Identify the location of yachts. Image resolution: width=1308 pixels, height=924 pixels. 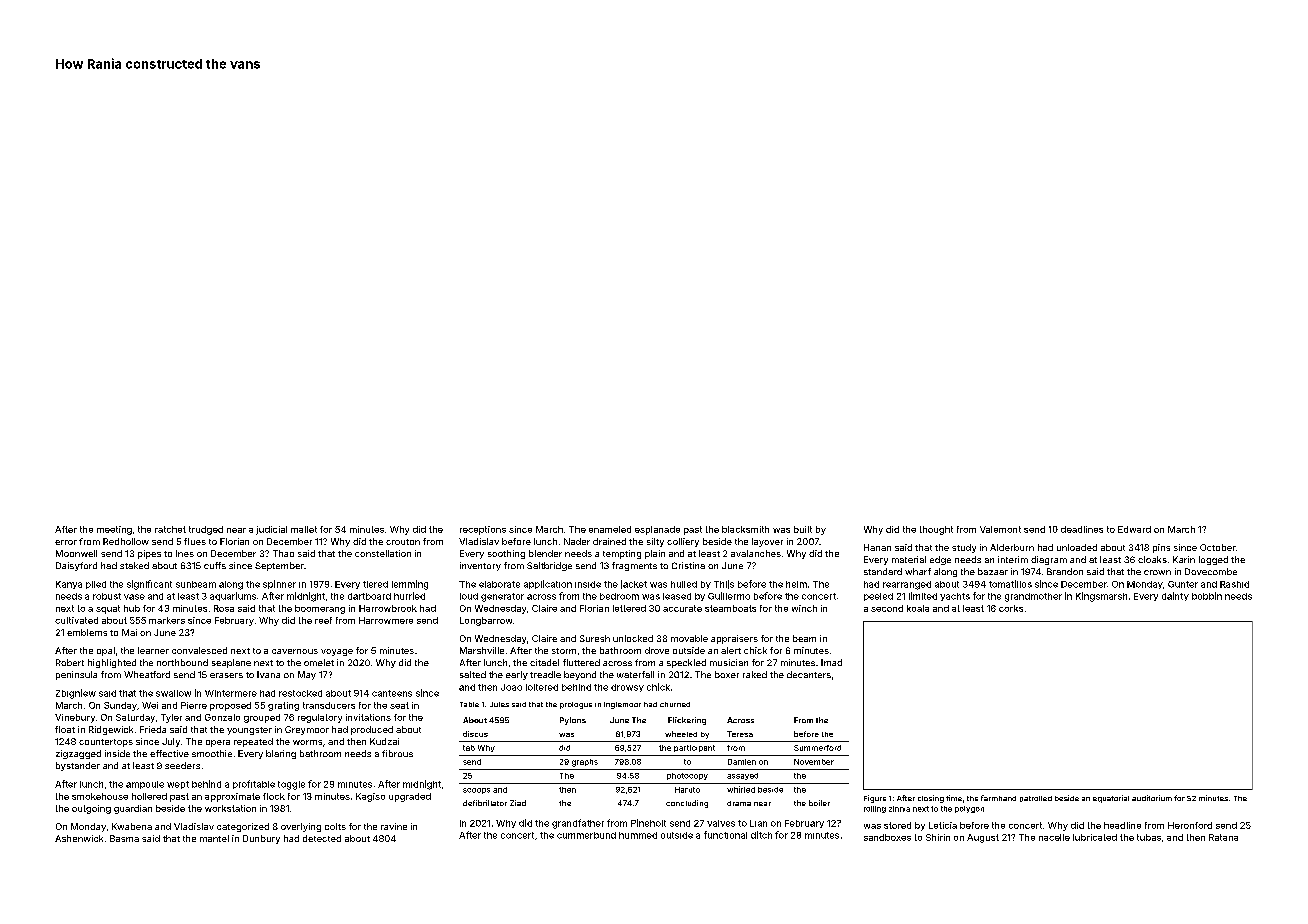
(955, 597).
